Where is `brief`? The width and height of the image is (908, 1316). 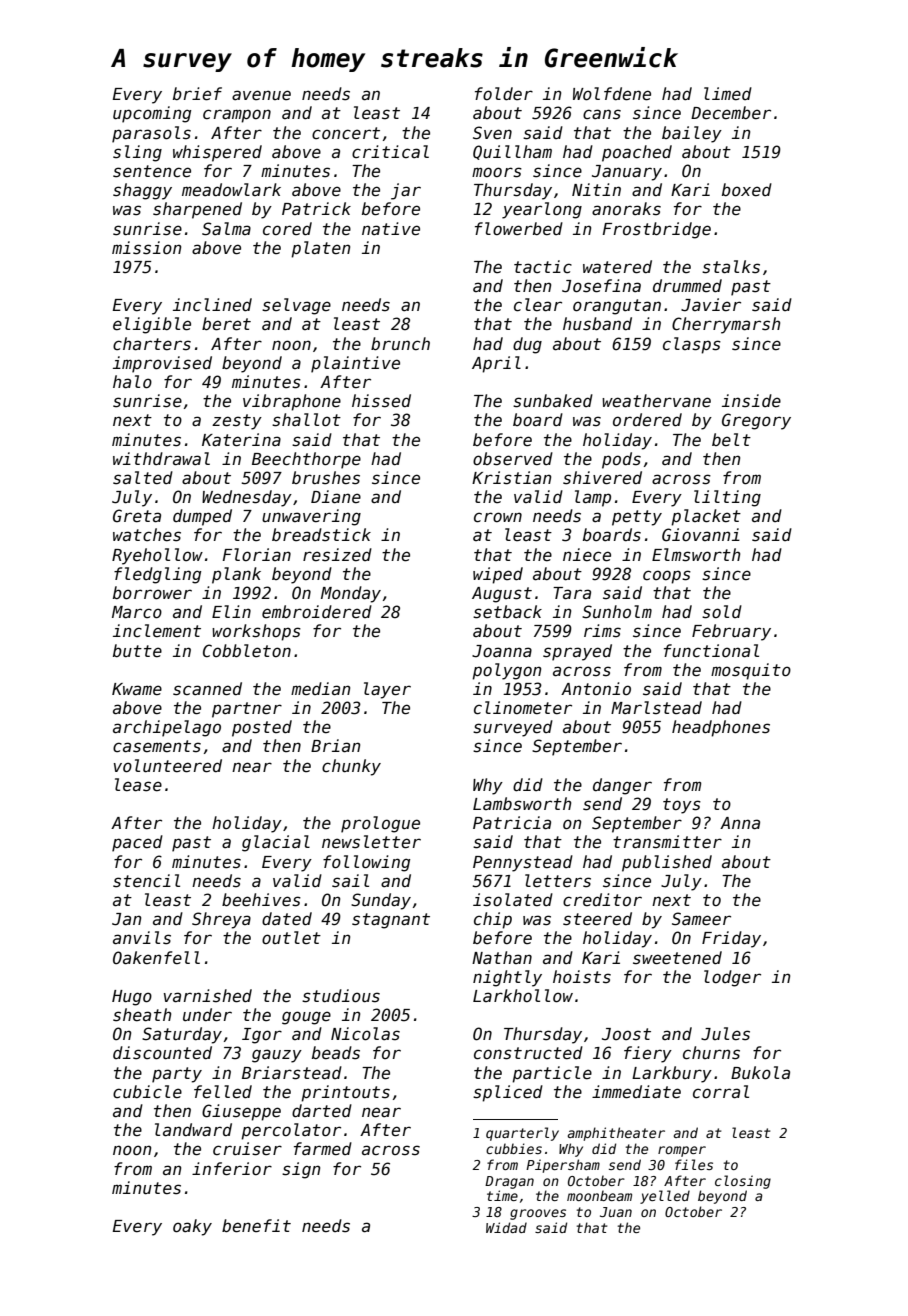
brief is located at coordinates (197, 94).
